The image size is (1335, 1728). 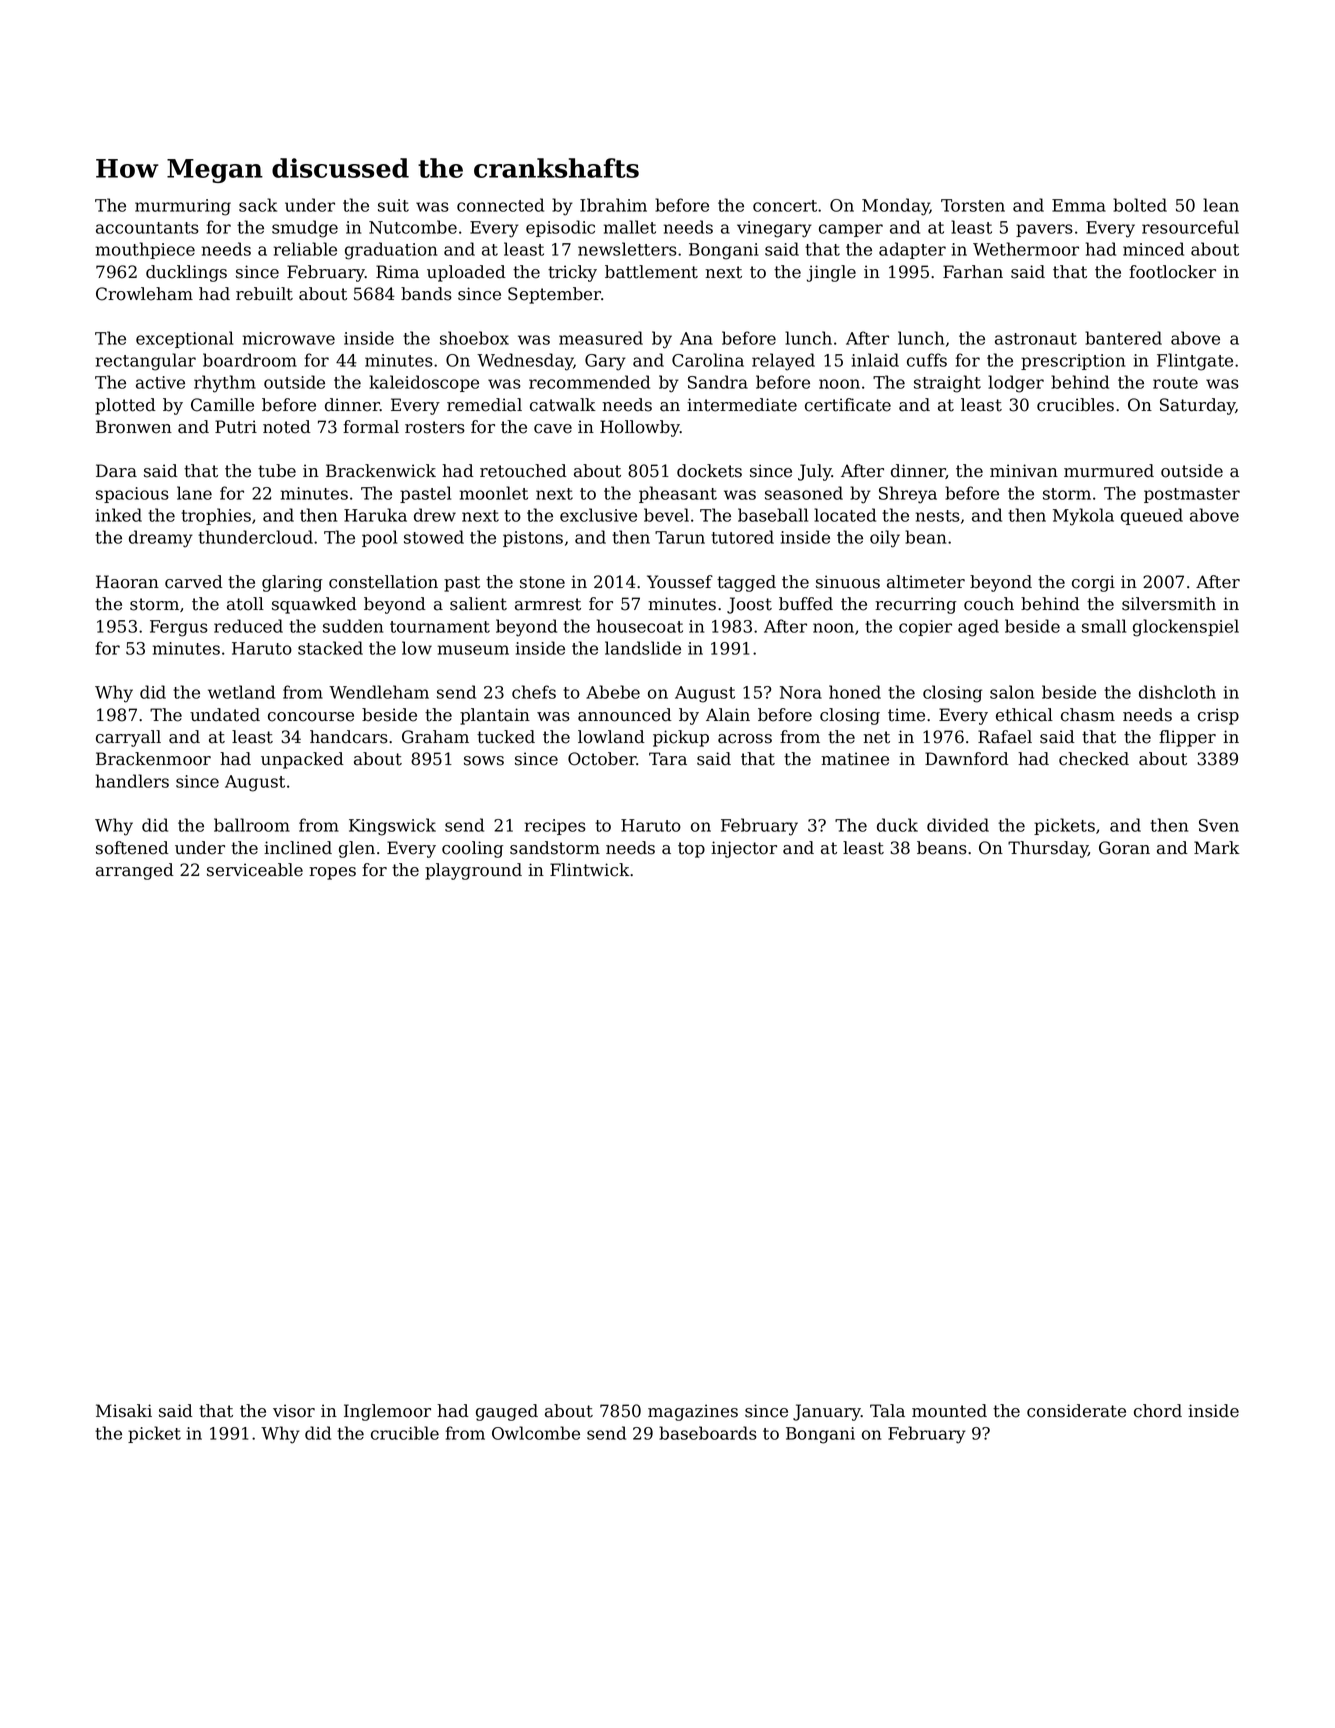 I want to click on Ibrahim, so click(x=613, y=205).
